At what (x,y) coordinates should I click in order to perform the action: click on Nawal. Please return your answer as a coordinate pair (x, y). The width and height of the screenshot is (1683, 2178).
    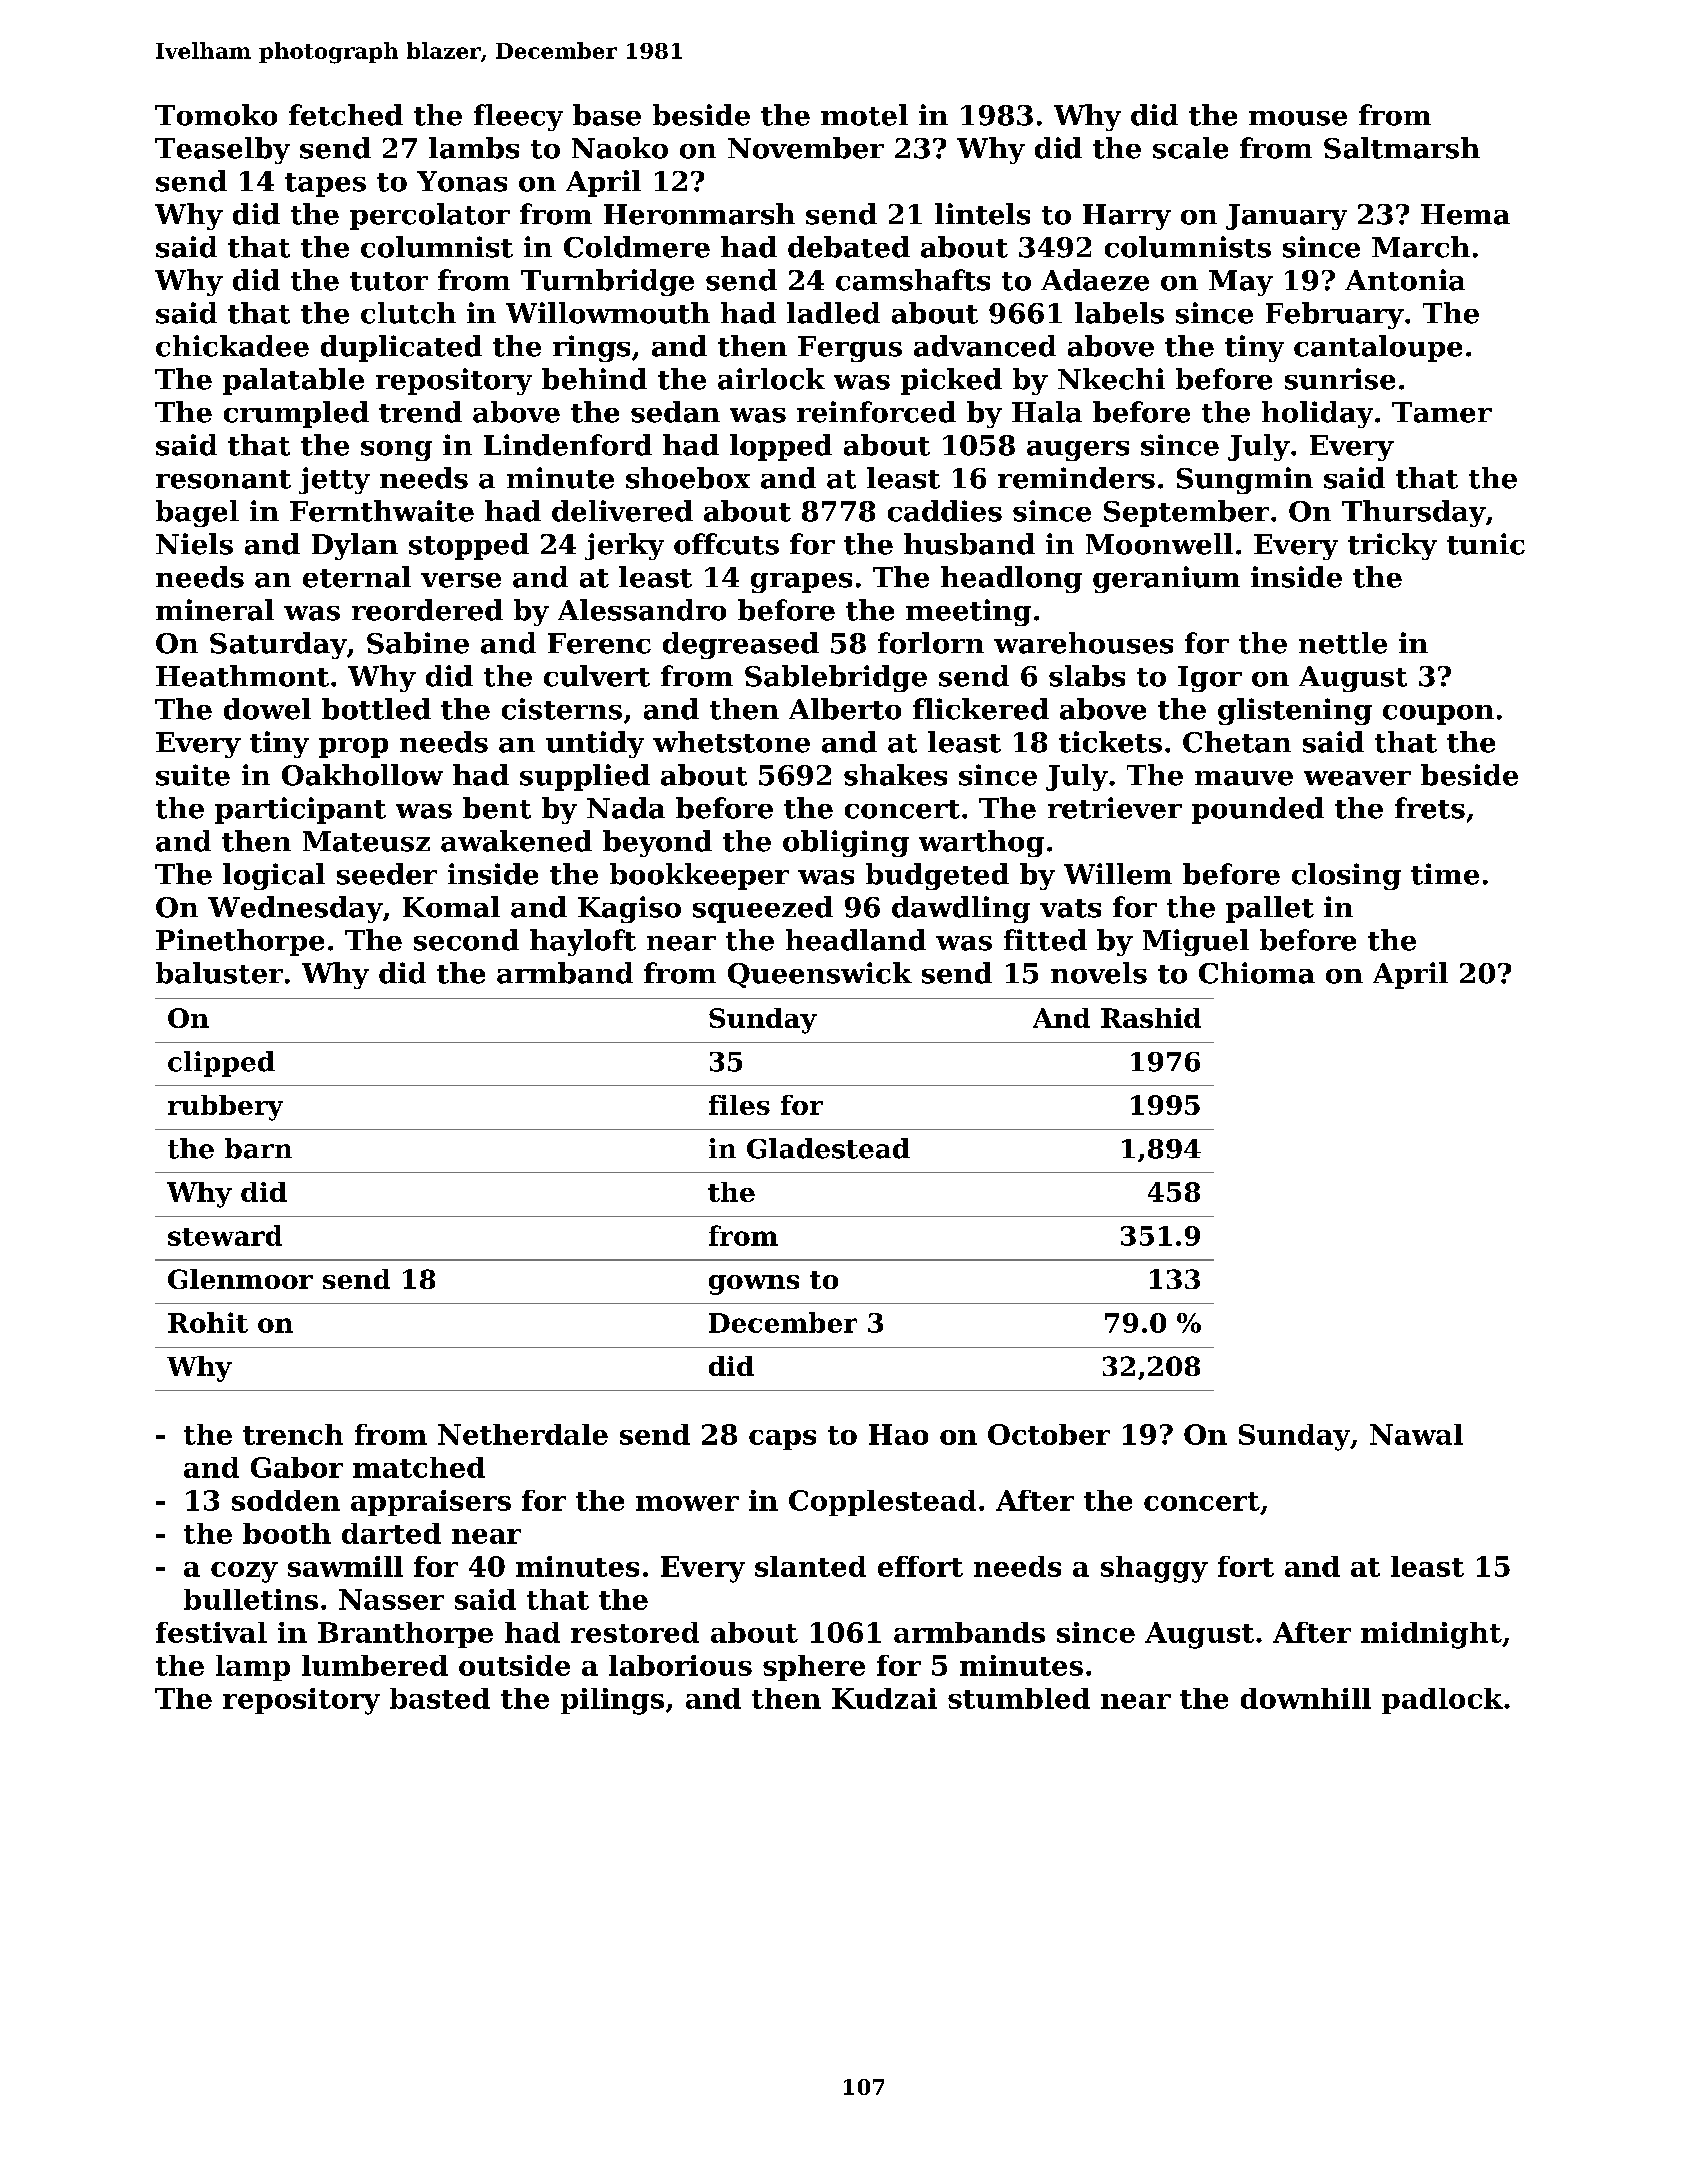
    Looking at the image, I should click on (1416, 1434).
